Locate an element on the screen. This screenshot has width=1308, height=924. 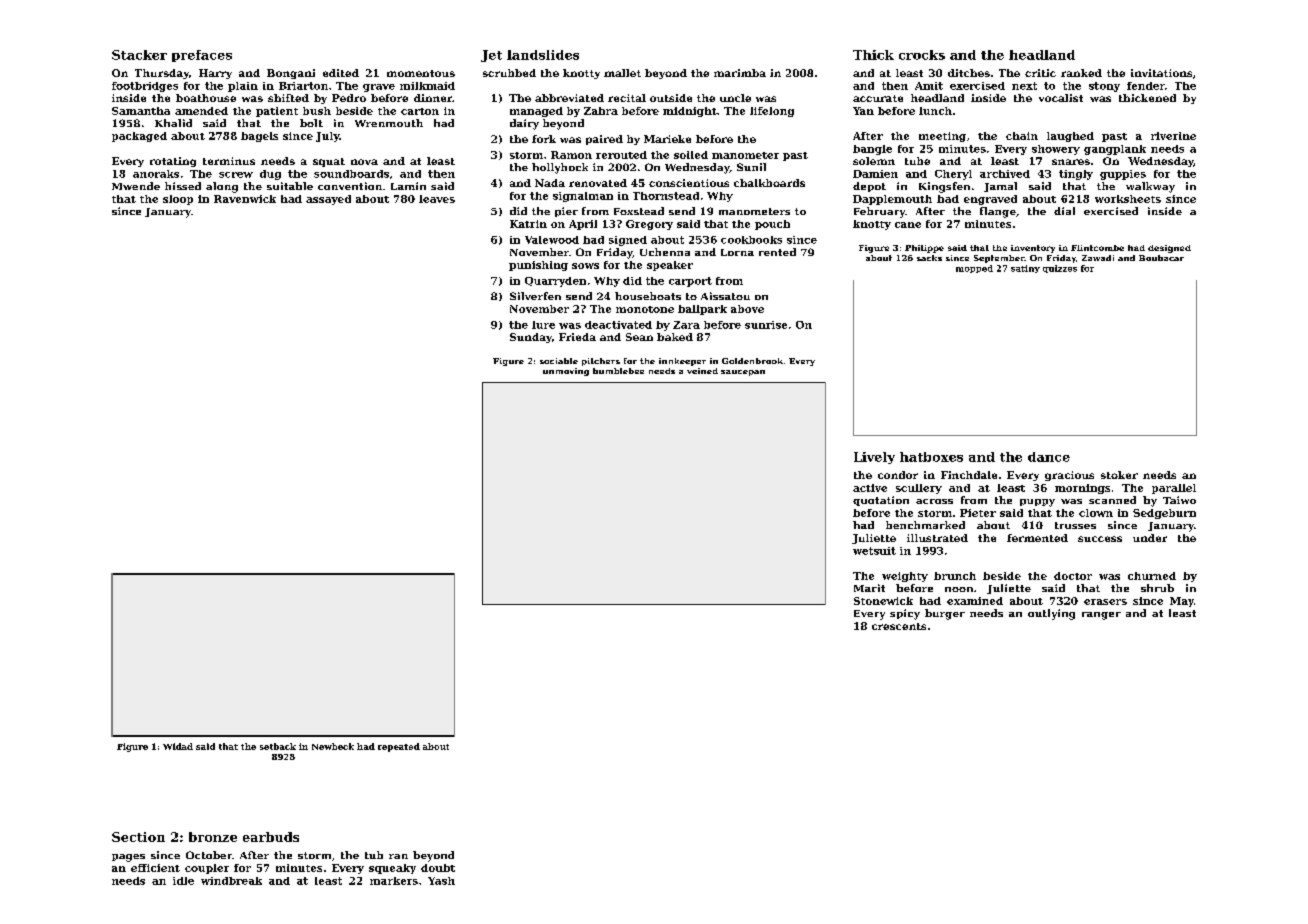
crocks is located at coordinates (922, 55).
